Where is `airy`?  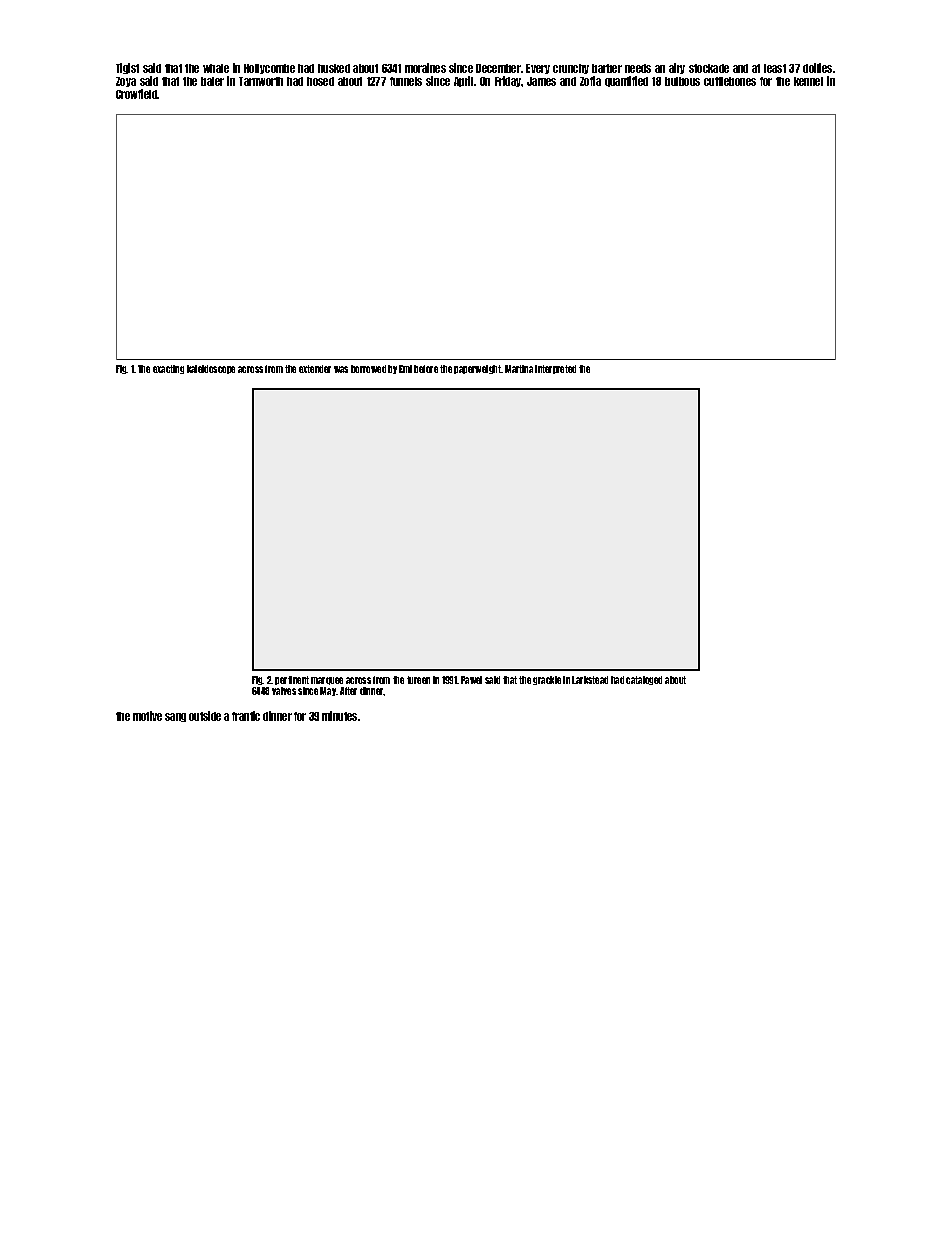
airy is located at coordinates (677, 68).
